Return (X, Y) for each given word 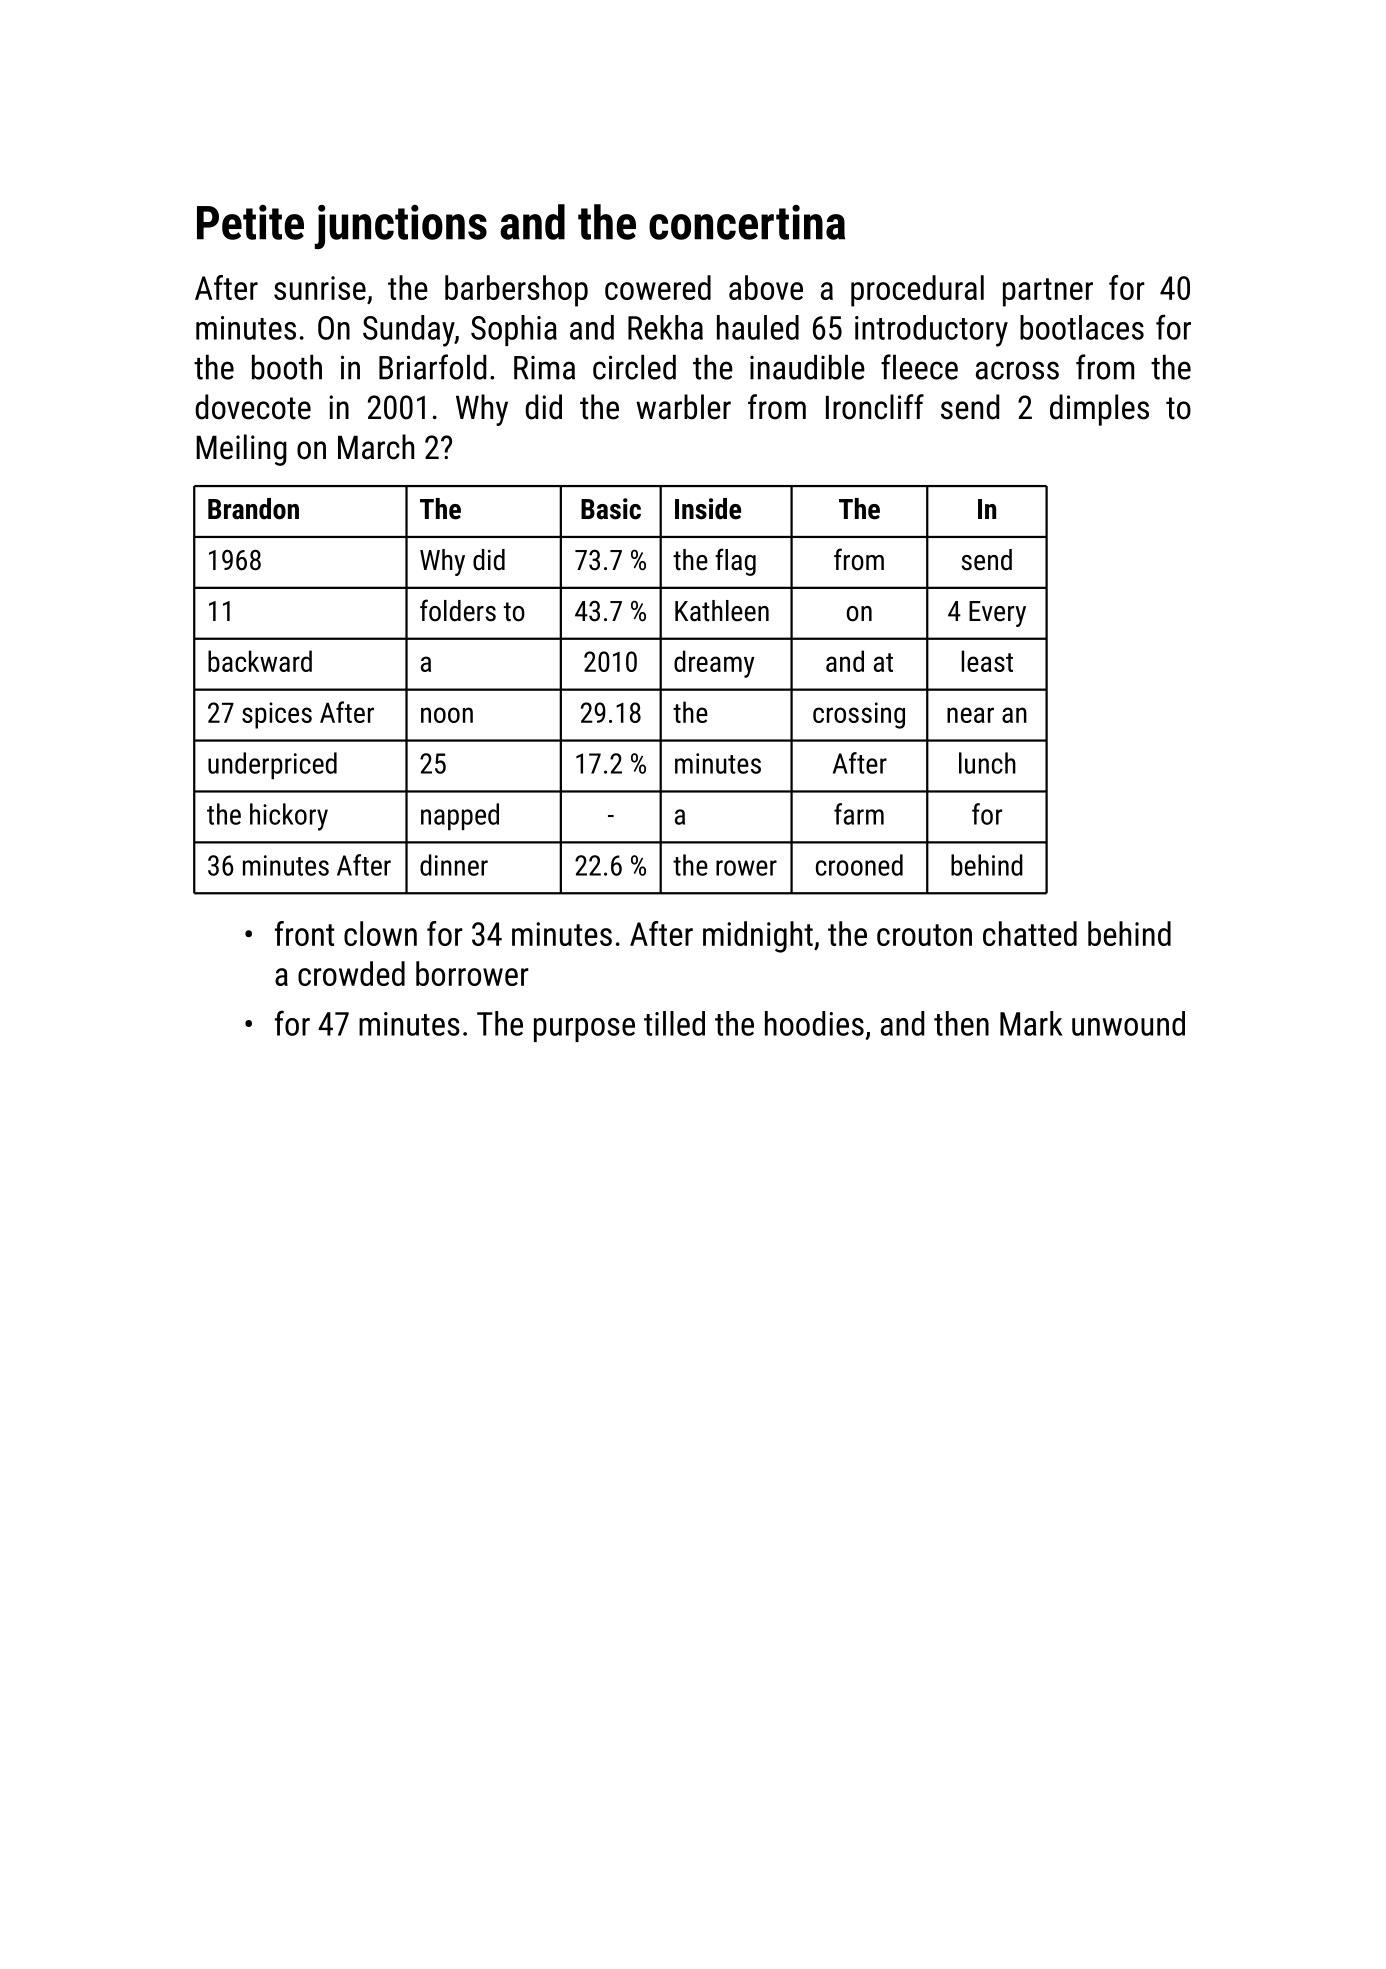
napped (460, 816)
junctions (401, 227)
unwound (1128, 1023)
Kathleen (722, 611)
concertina (747, 222)
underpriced (272, 765)
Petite (250, 222)
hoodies (814, 1023)
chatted (1030, 933)
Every (997, 614)
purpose (584, 1030)
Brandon (253, 509)
